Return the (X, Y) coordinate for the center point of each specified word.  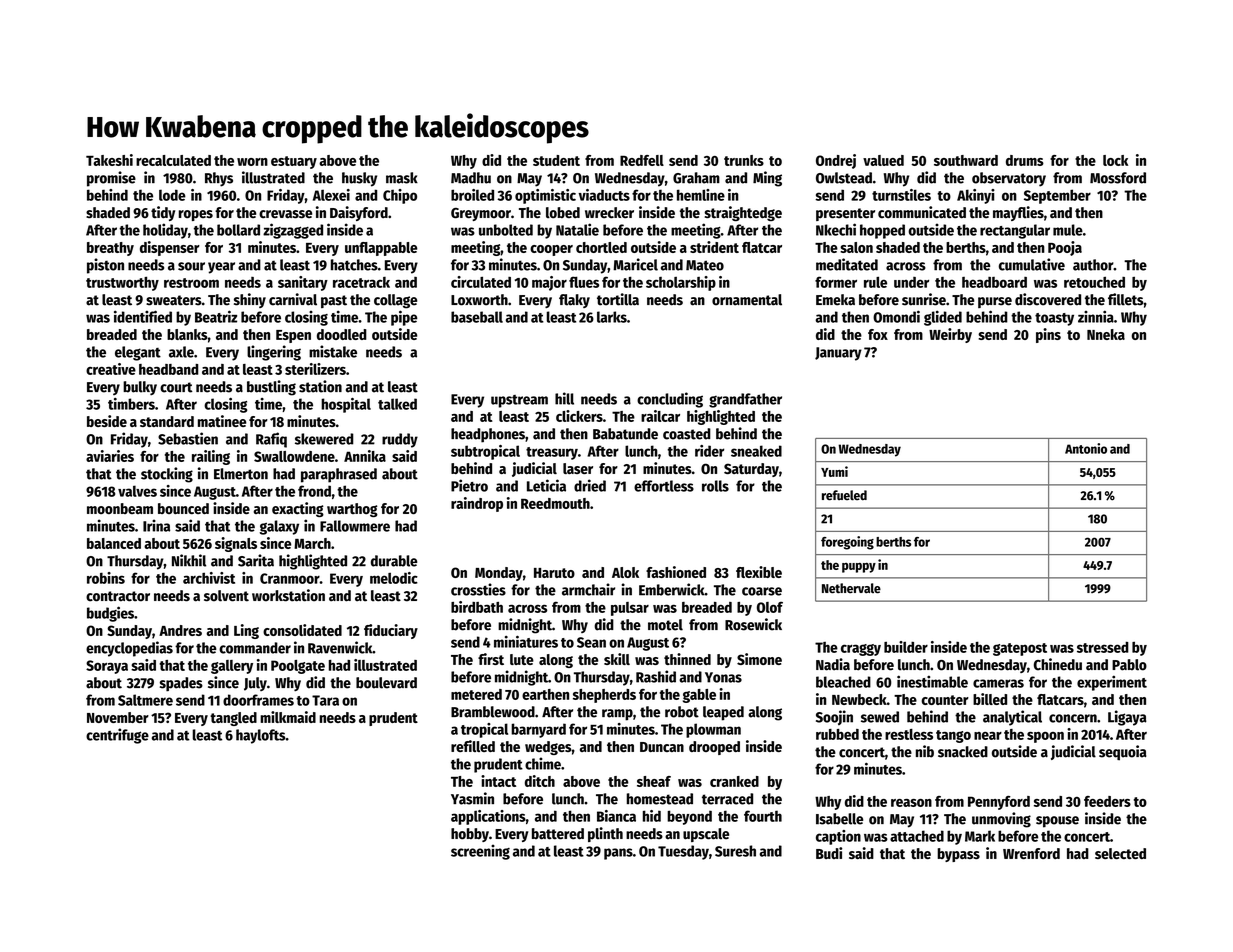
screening (480, 852)
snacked (963, 752)
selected (1120, 853)
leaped (723, 713)
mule (1068, 230)
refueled (844, 495)
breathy (110, 249)
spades (181, 684)
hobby (470, 835)
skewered (324, 439)
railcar (660, 416)
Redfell (642, 160)
